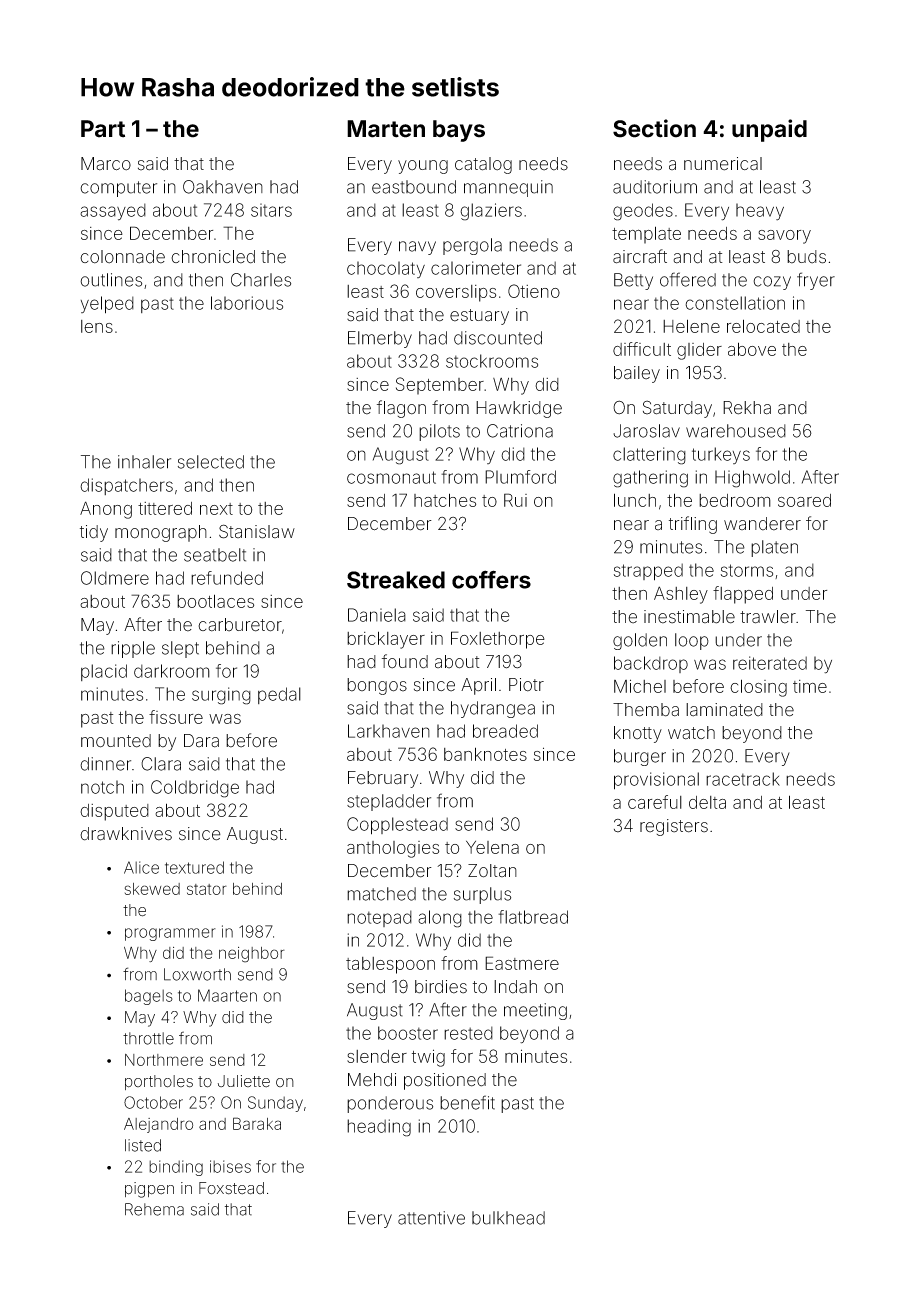 This screenshot has width=924, height=1308. I want to click on meeting, so click(535, 1011).
